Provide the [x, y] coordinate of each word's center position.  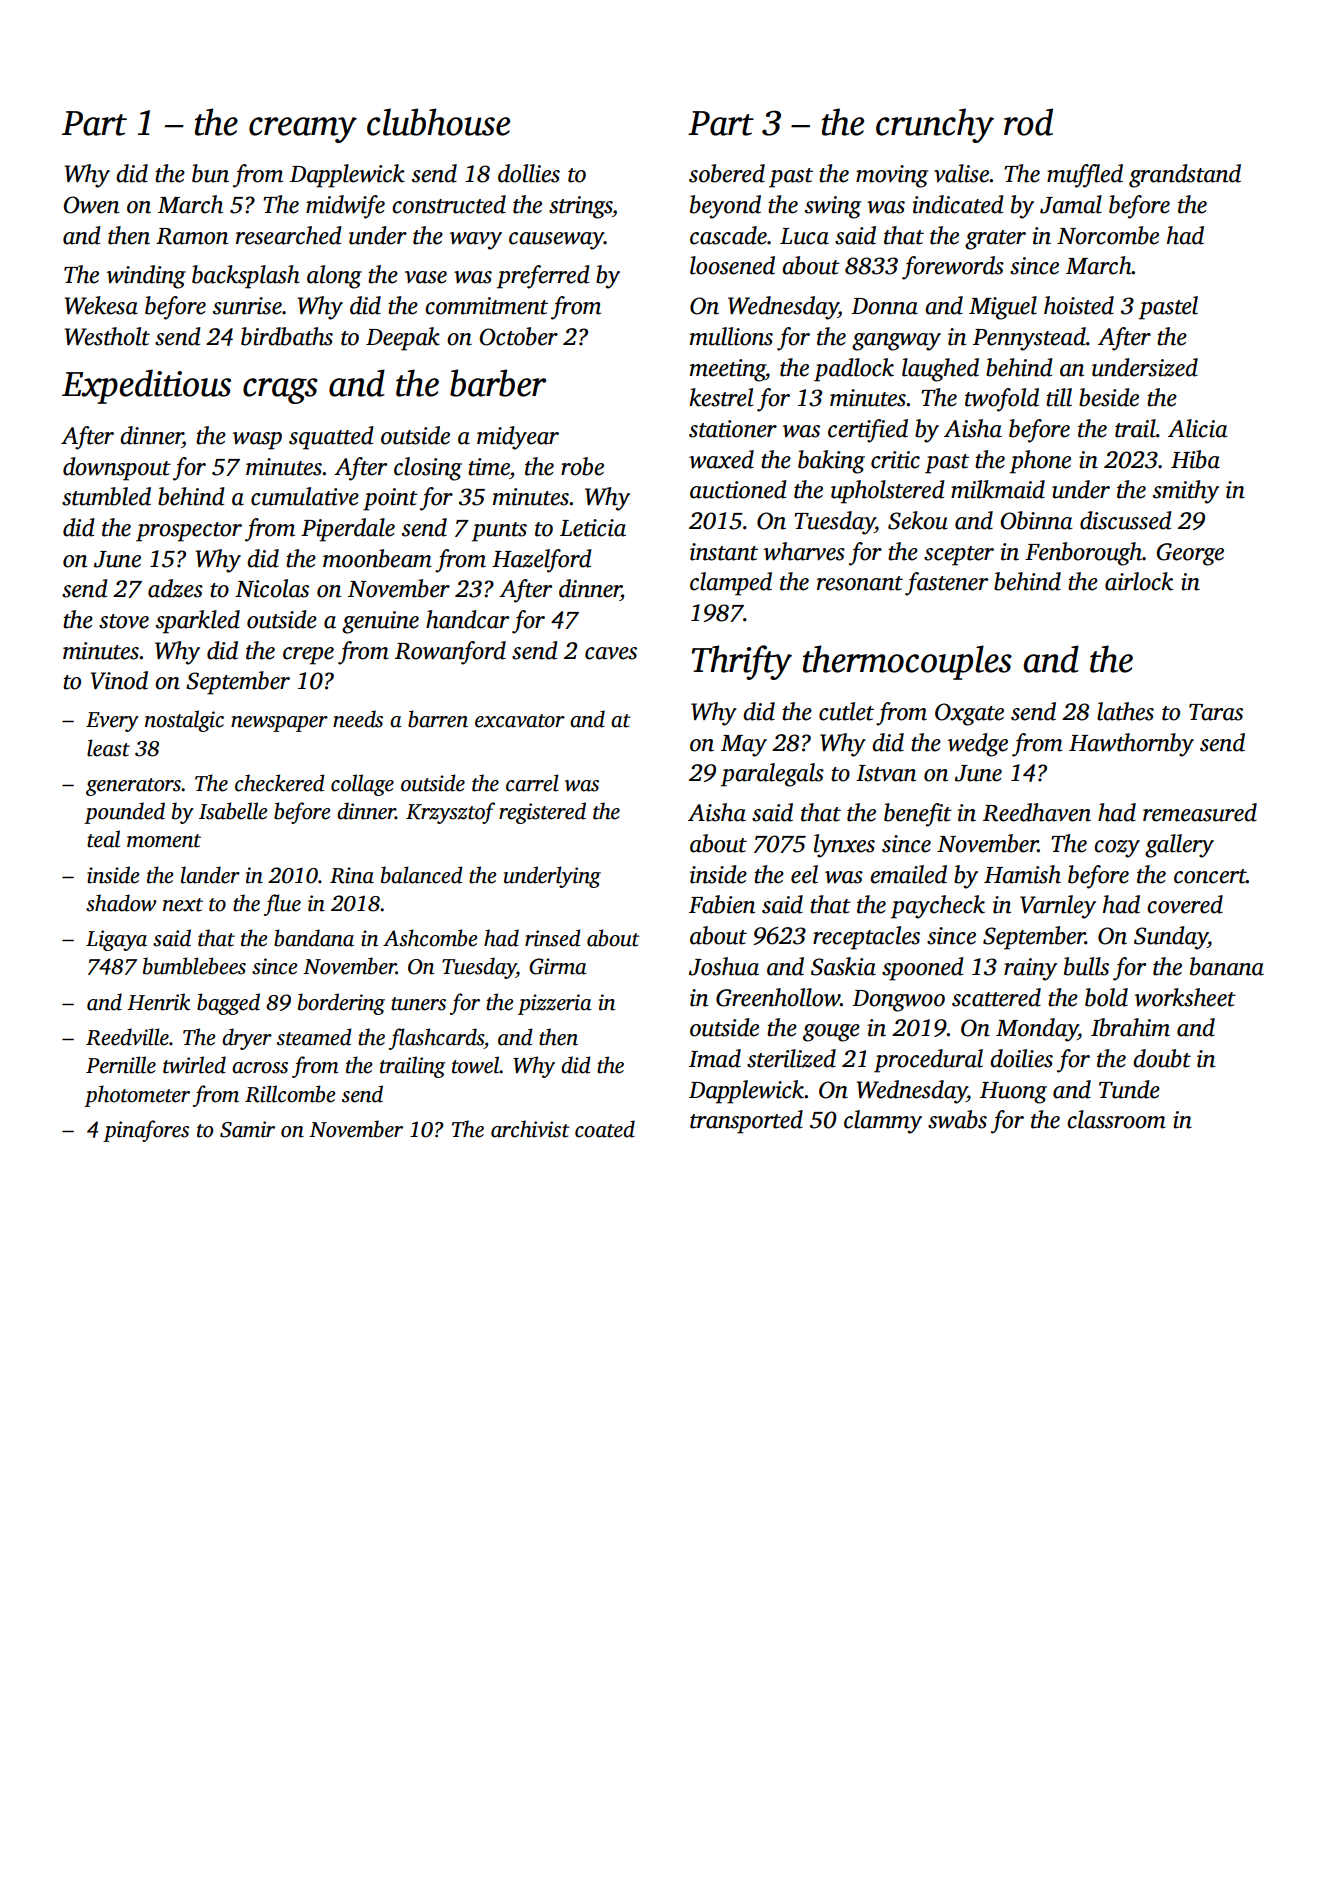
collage [362, 785]
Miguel [1003, 308]
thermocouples [907, 662]
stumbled [106, 496]
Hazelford [542, 561]
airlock [1139, 581]
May [744, 746]
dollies [529, 173]
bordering [341, 1004]
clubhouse [438, 122]
